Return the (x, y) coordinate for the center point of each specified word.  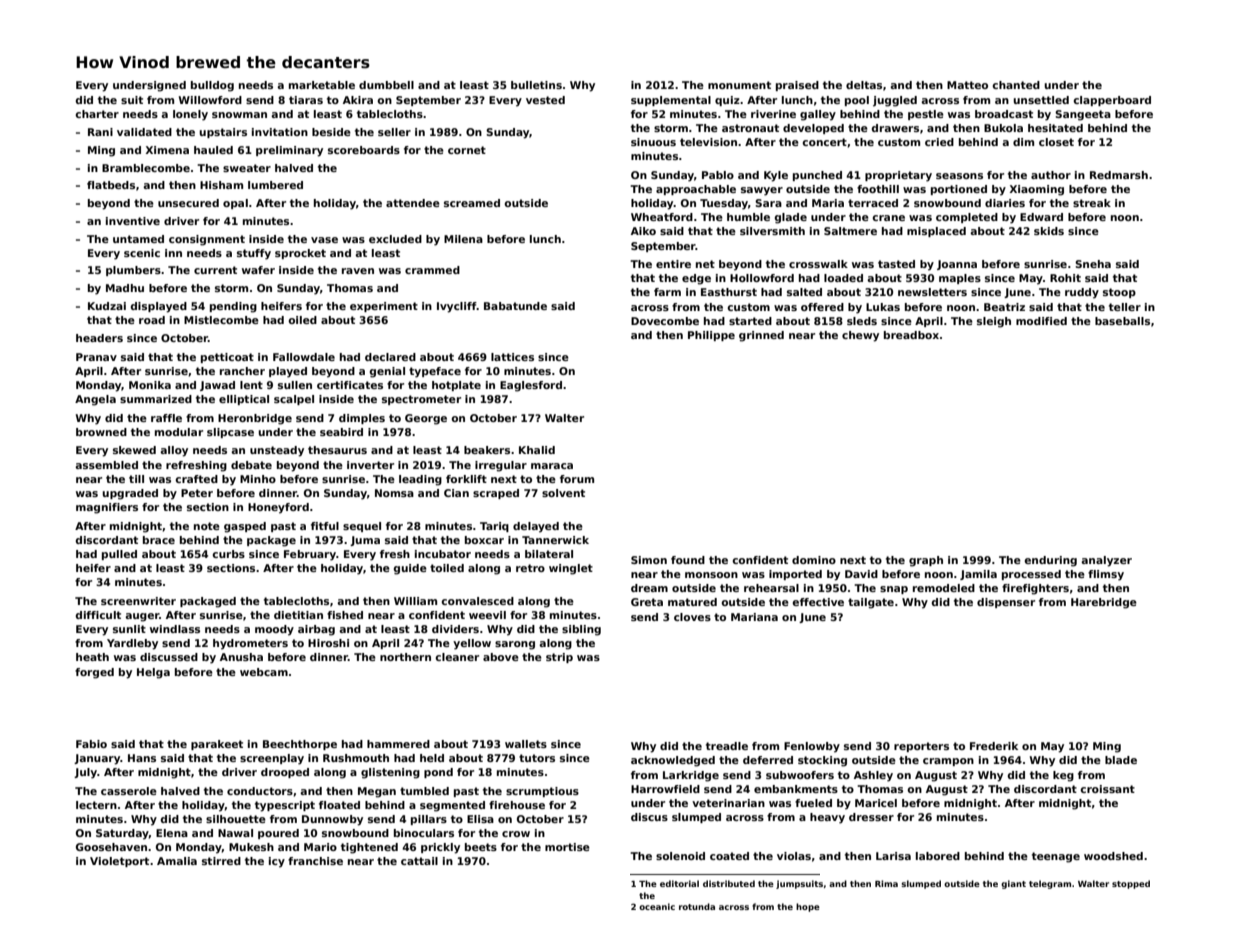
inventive (133, 221)
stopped (1131, 884)
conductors (260, 791)
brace (159, 540)
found (688, 560)
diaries (1005, 203)
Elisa (480, 819)
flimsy (1106, 575)
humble (748, 217)
